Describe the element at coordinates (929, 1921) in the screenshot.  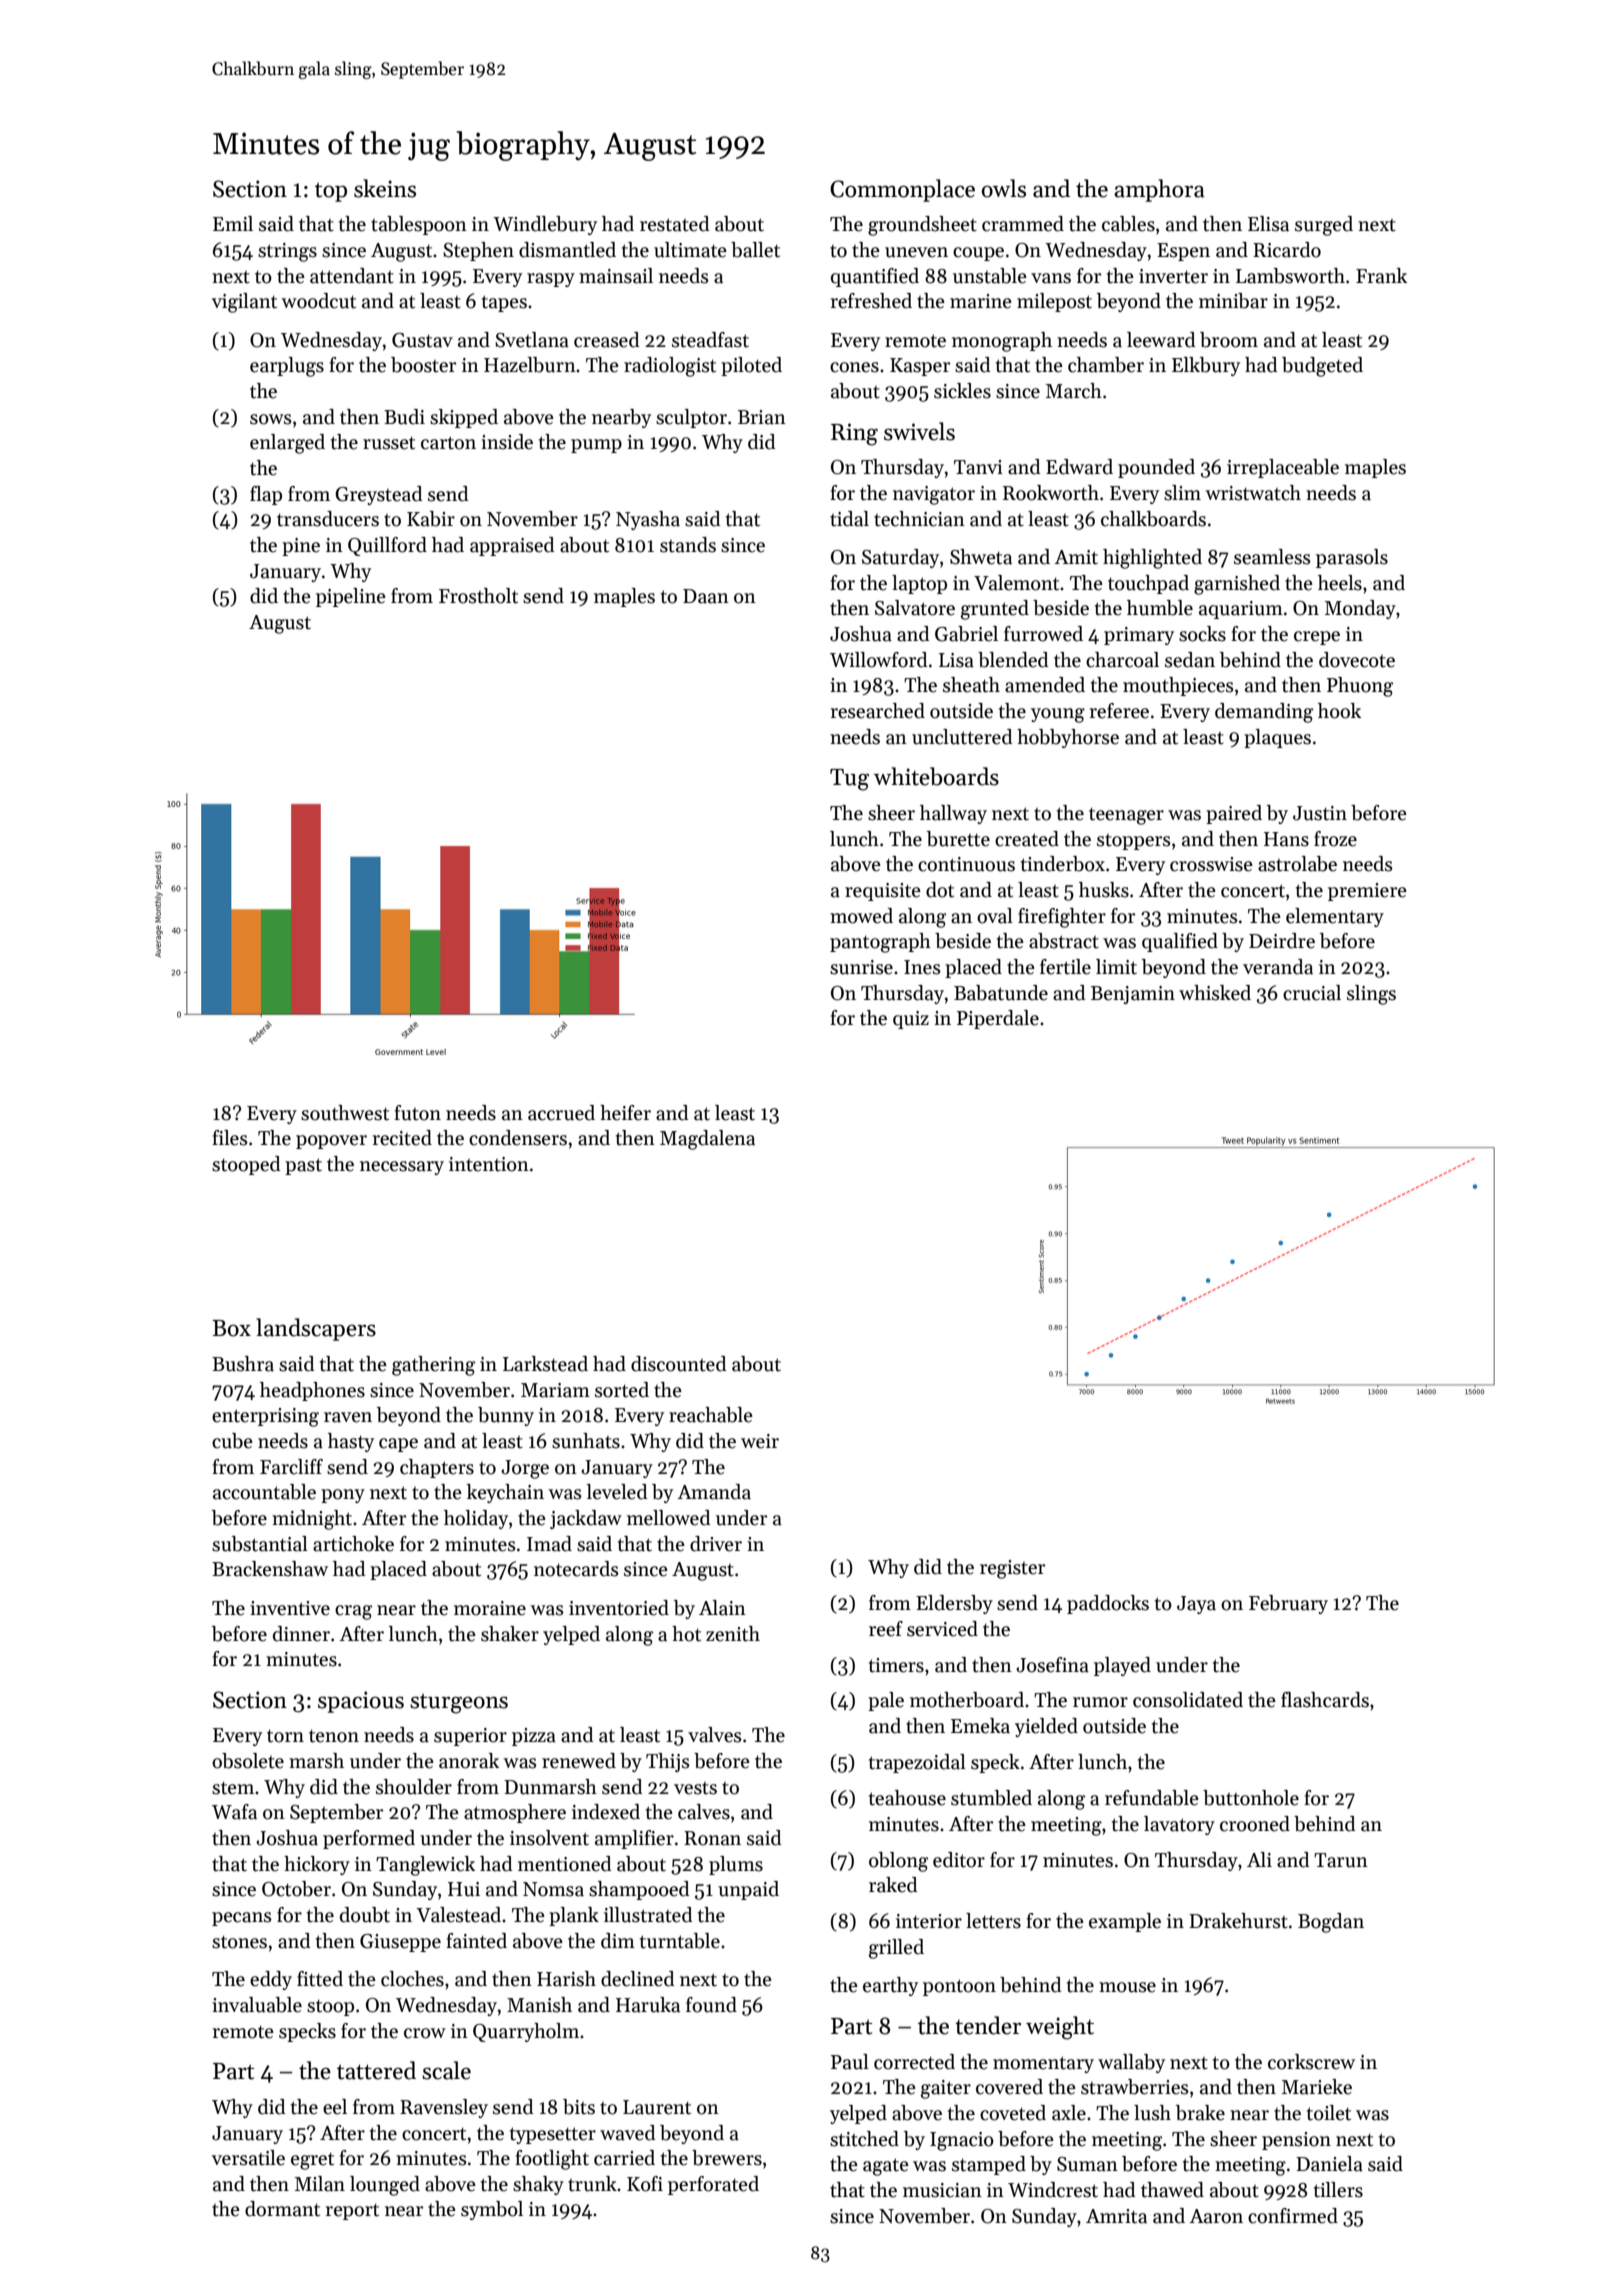
I see `interior` at that location.
